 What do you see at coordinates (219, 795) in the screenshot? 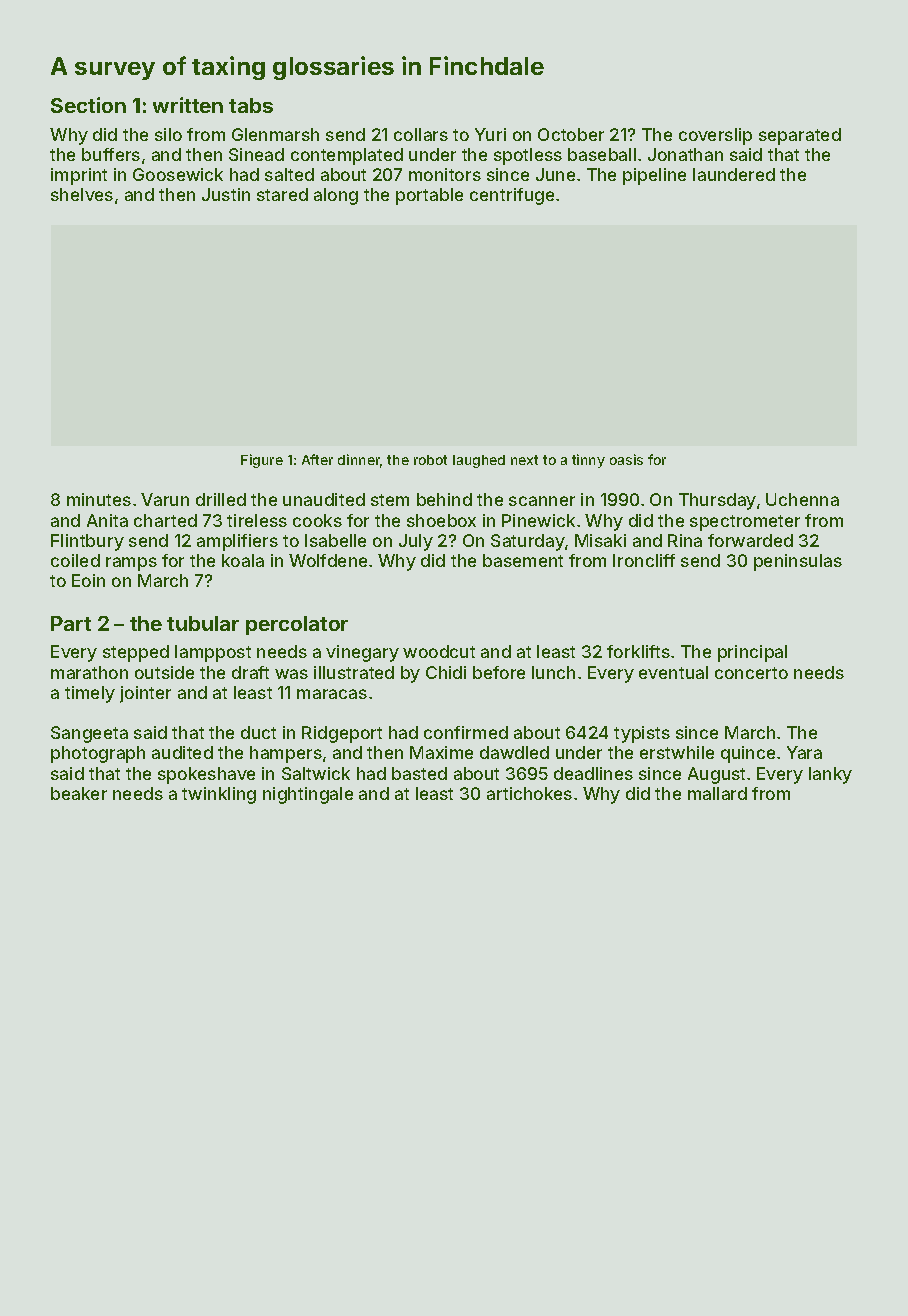
I see `twinkling` at bounding box center [219, 795].
